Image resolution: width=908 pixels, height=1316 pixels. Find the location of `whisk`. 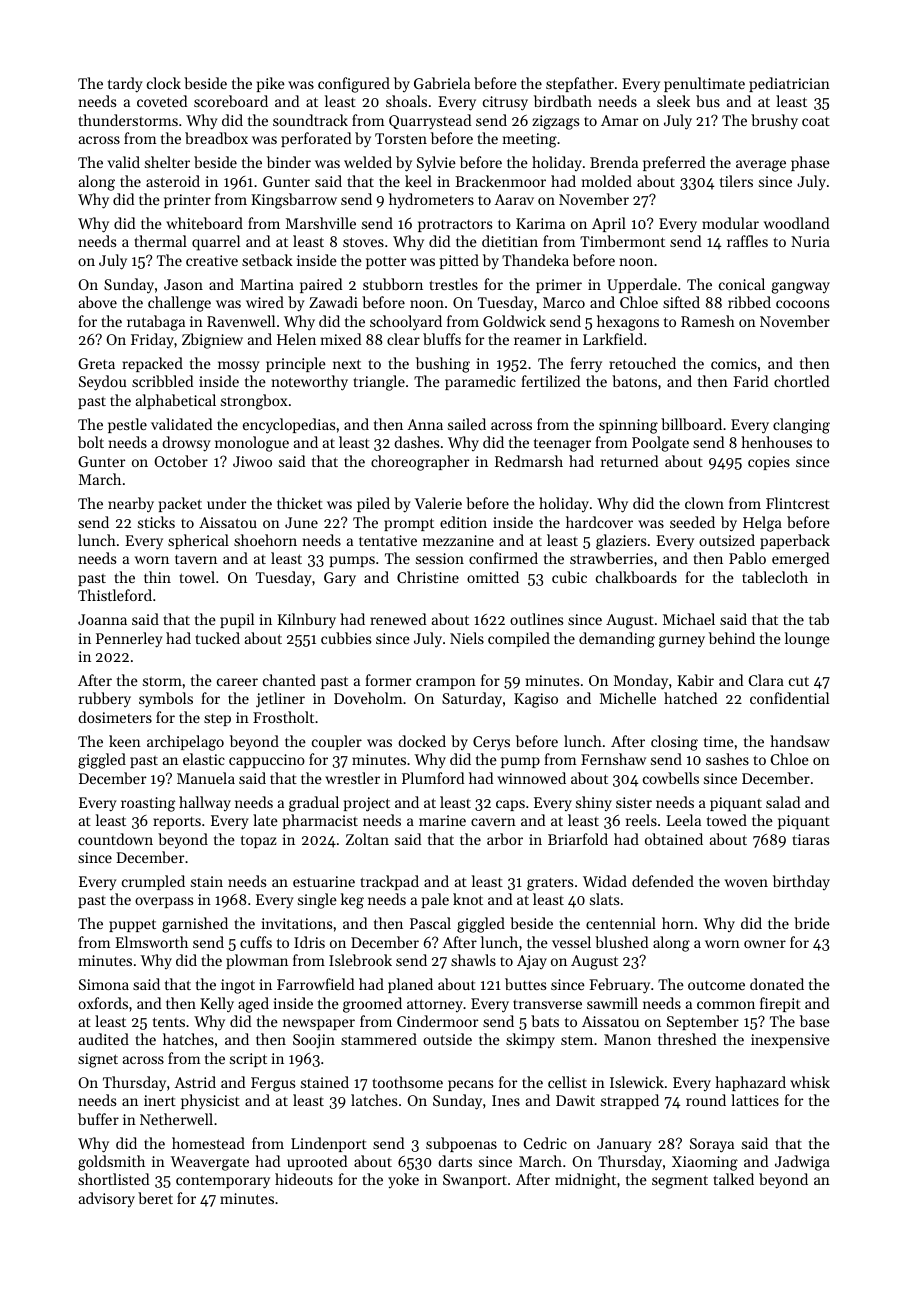

whisk is located at coordinates (810, 1082).
